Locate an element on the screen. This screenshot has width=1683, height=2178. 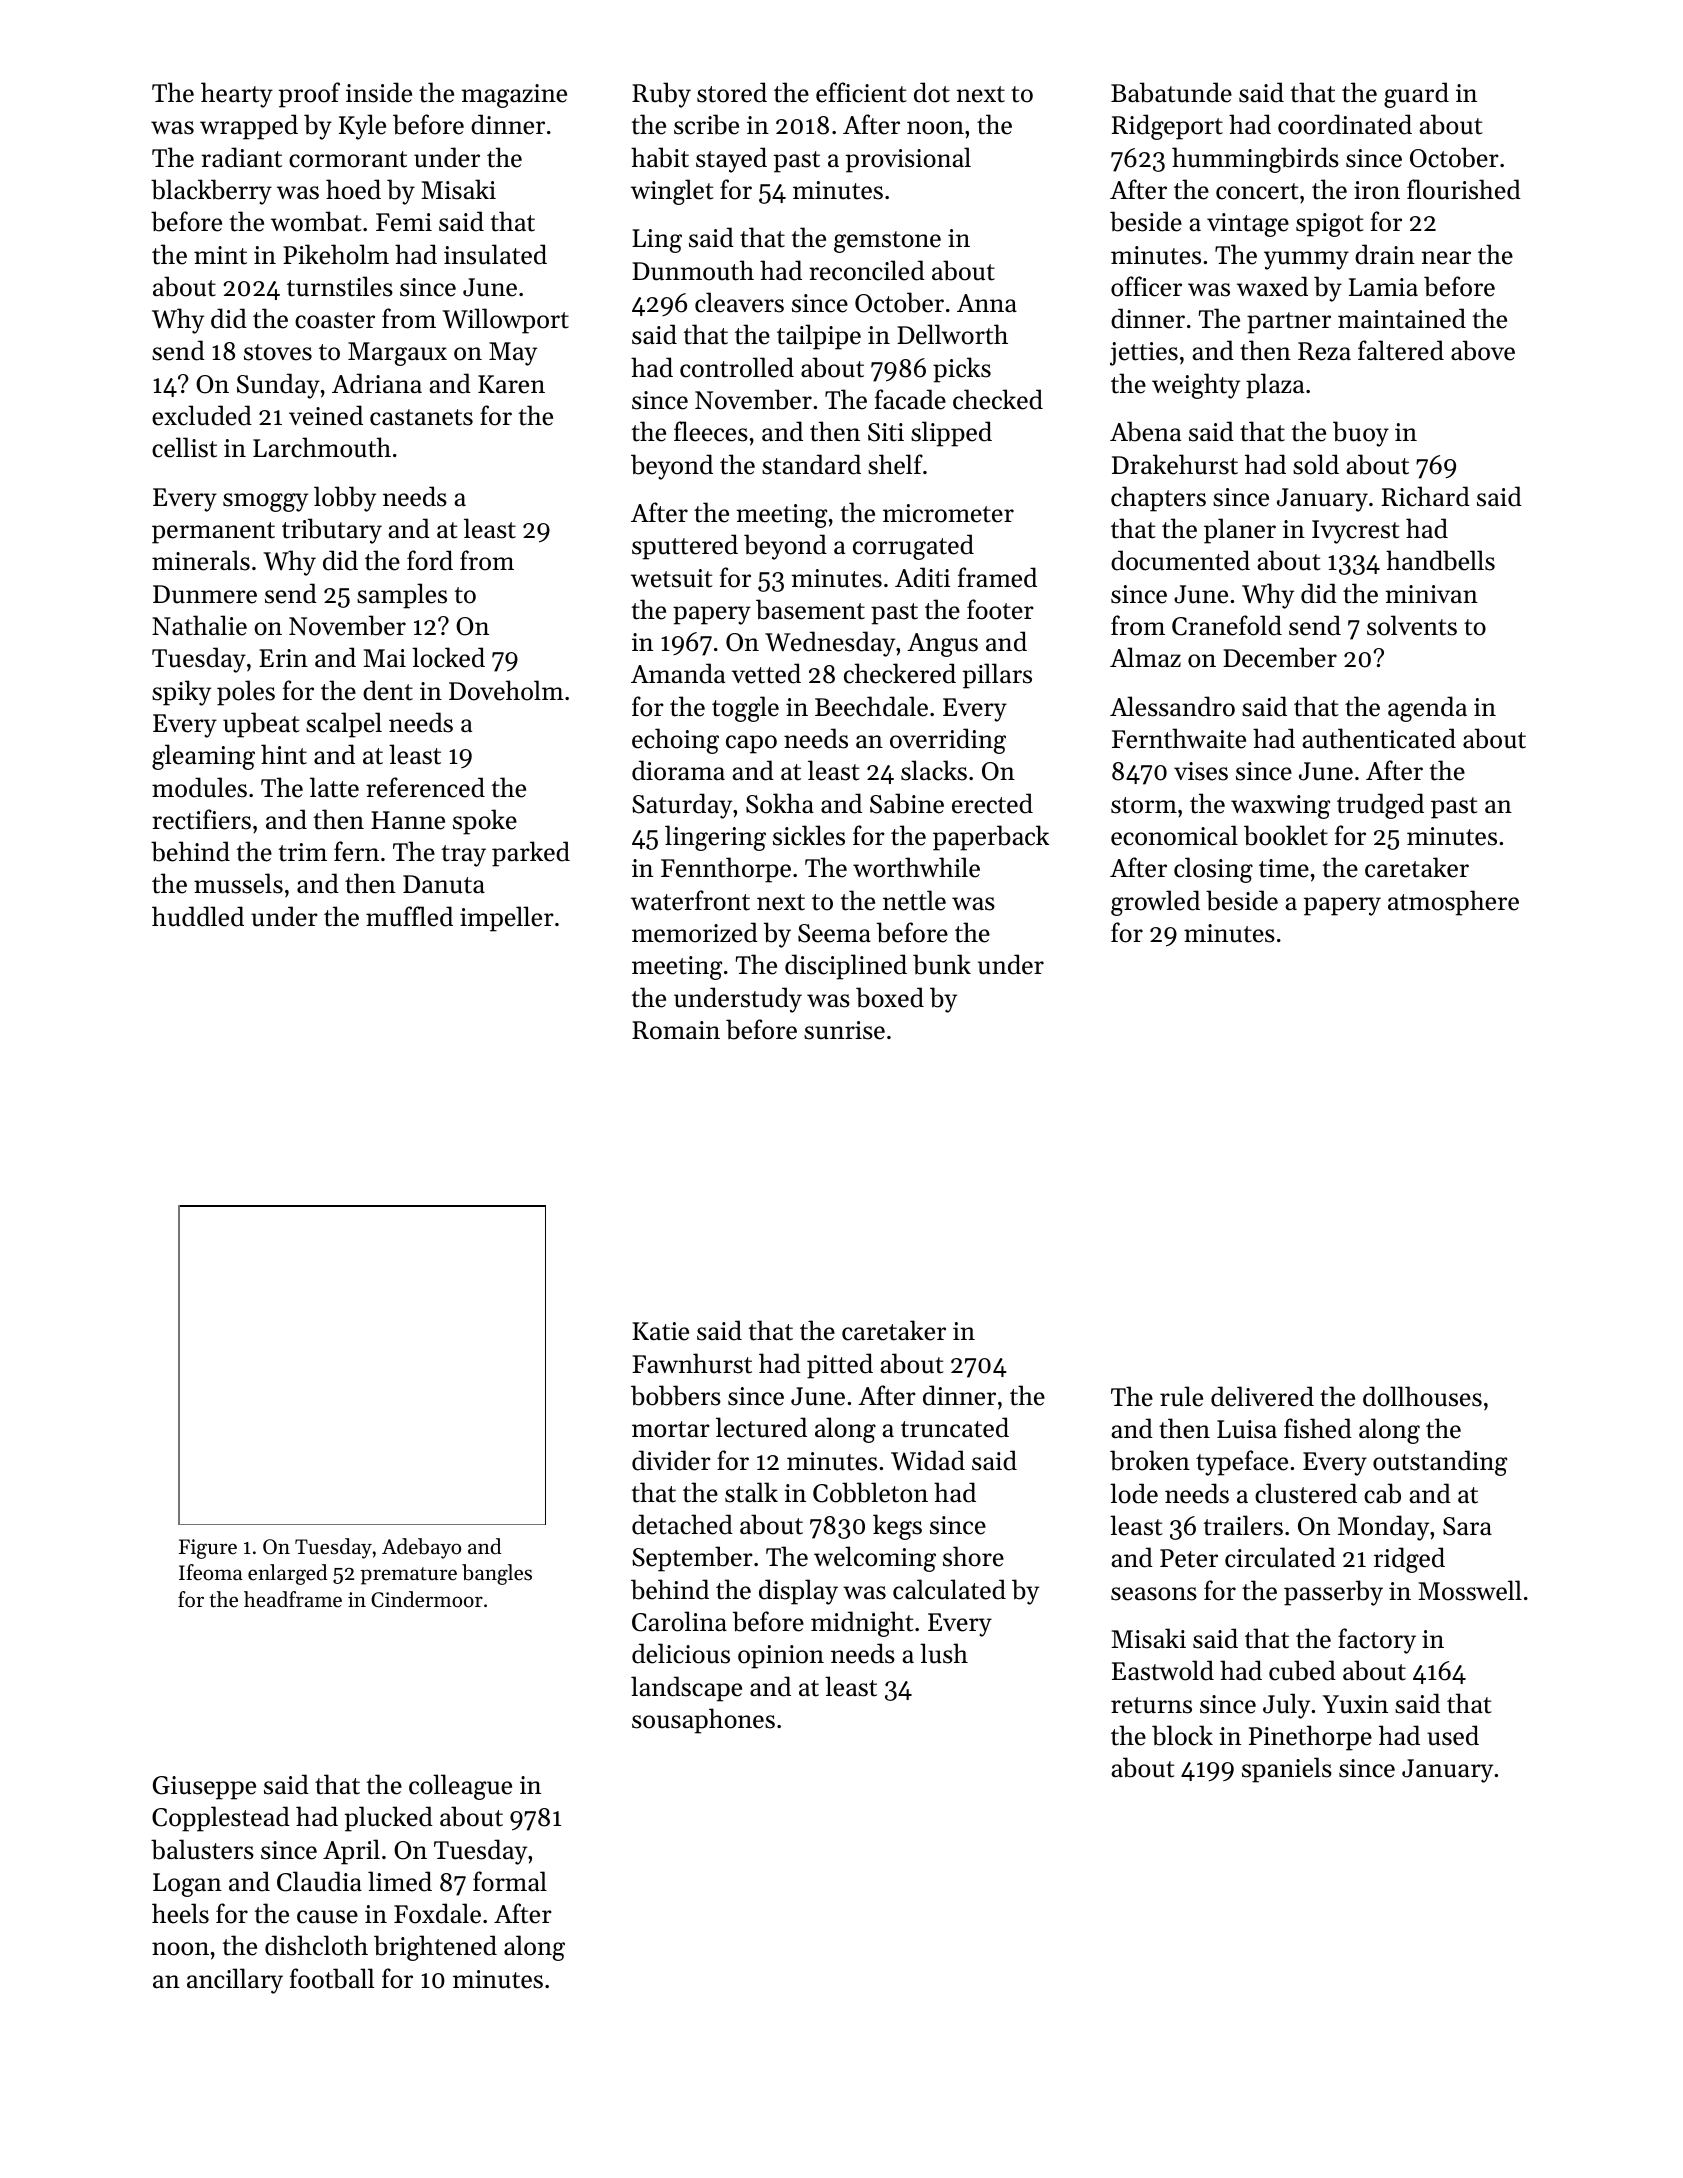
dollhouses is located at coordinates (1422, 1396).
